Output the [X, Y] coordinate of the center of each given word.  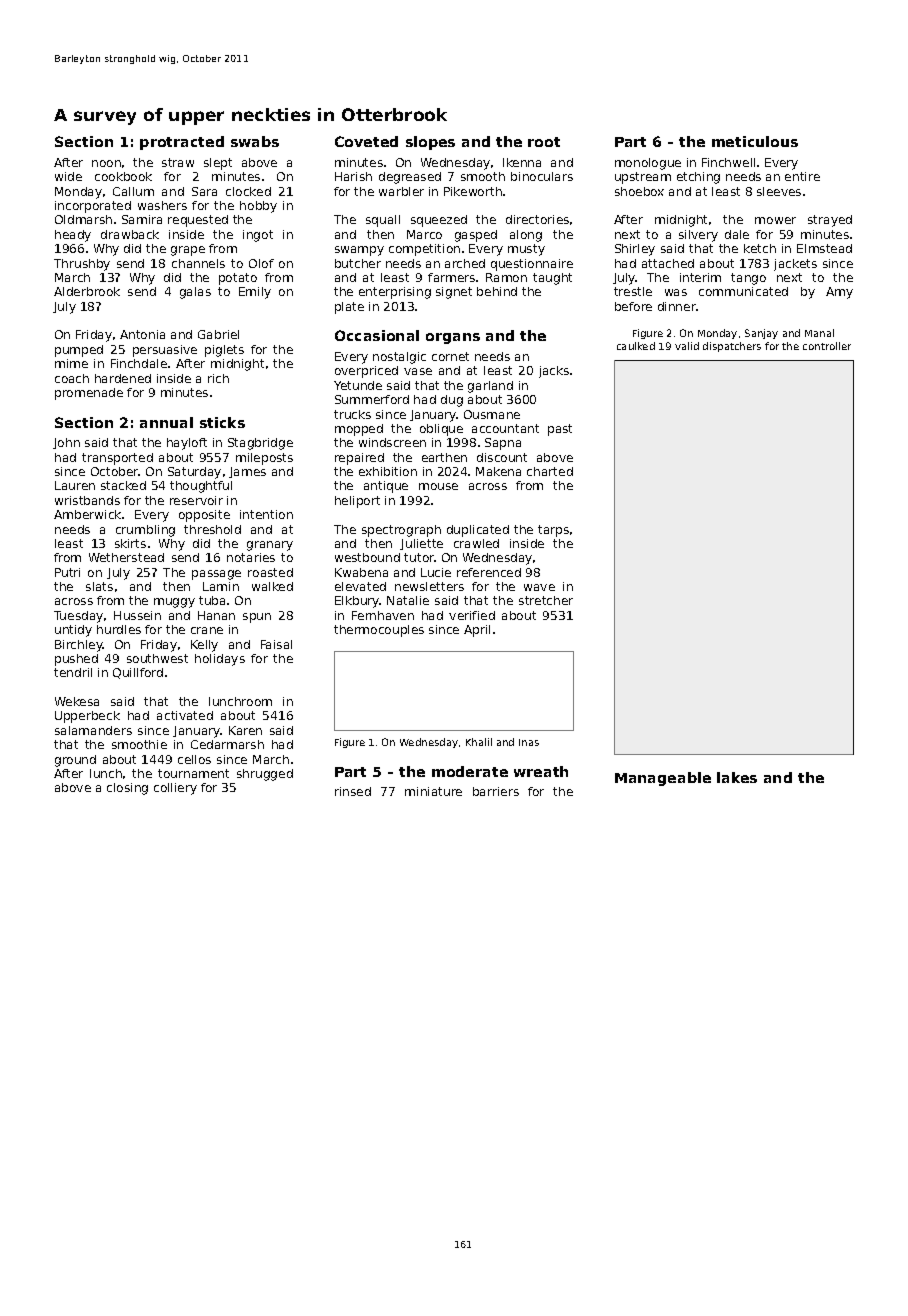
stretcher [546, 600]
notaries [251, 557]
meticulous [755, 141]
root [544, 142]
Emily [255, 293]
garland [490, 387]
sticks [222, 422]
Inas [529, 742]
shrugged [265, 775]
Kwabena [361, 572]
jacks [554, 372]
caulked [636, 346]
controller [827, 346]
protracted [182, 143]
